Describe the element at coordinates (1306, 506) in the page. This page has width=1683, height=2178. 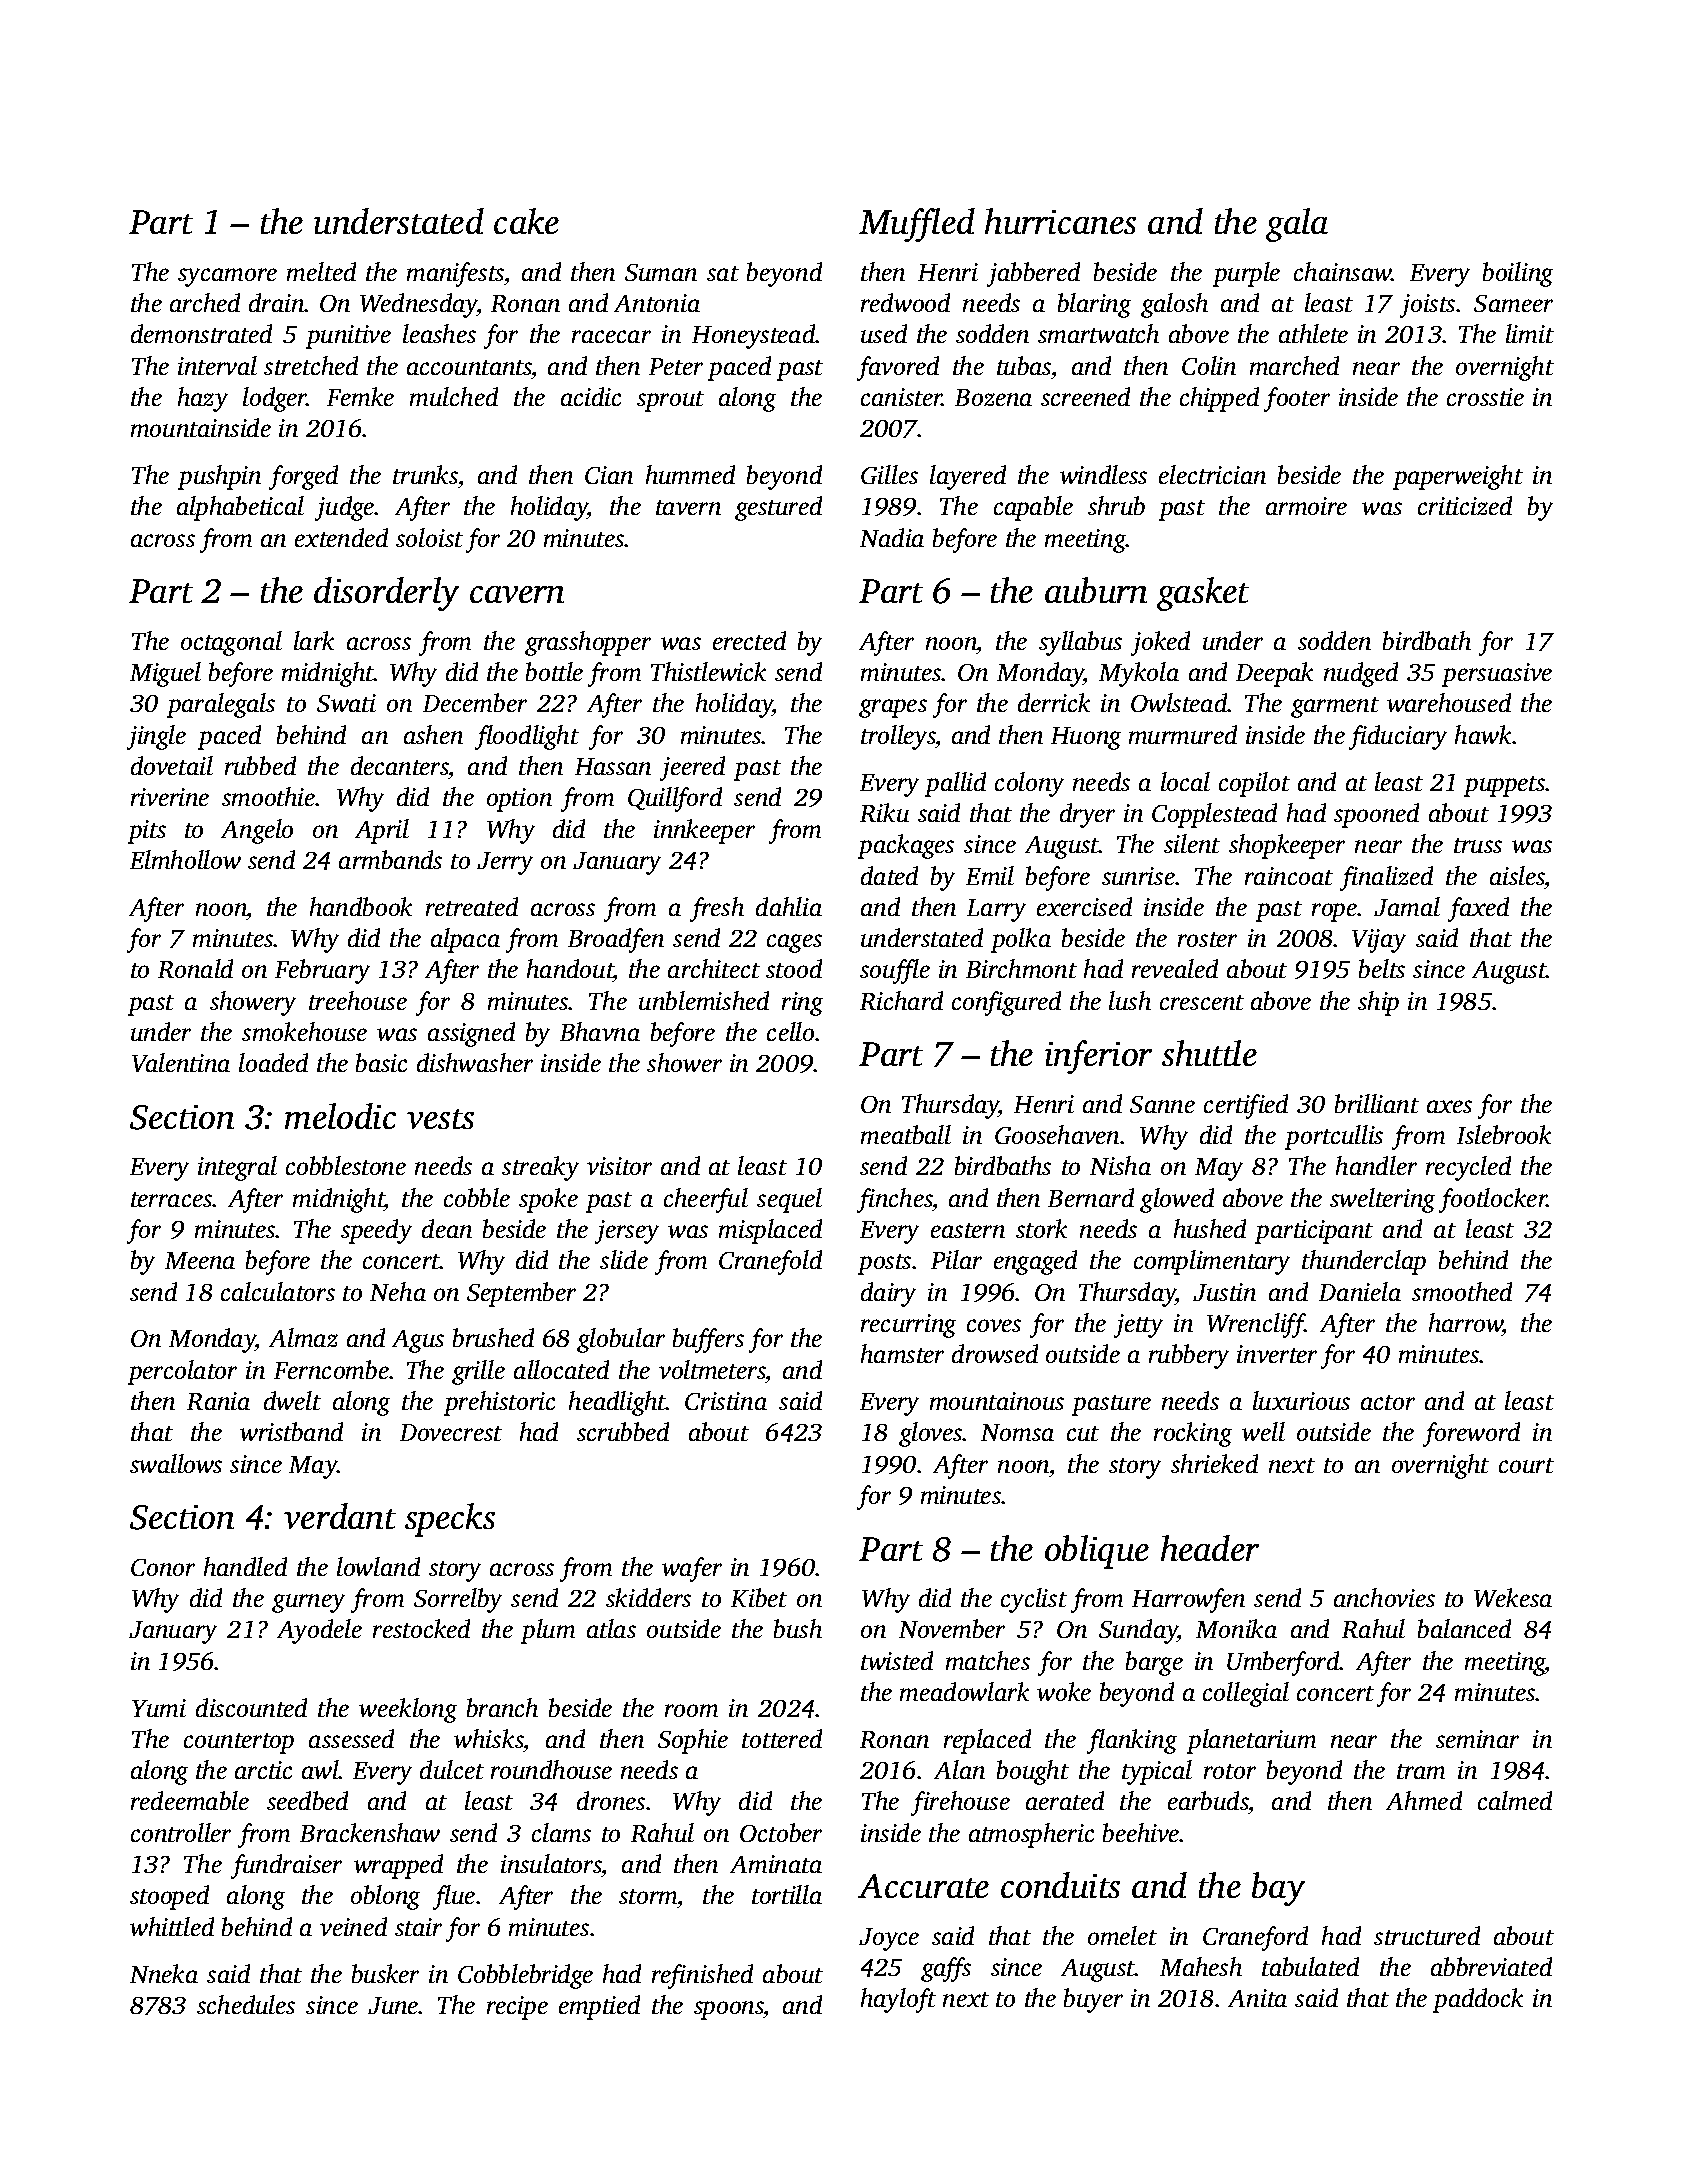
I see `armoire` at that location.
